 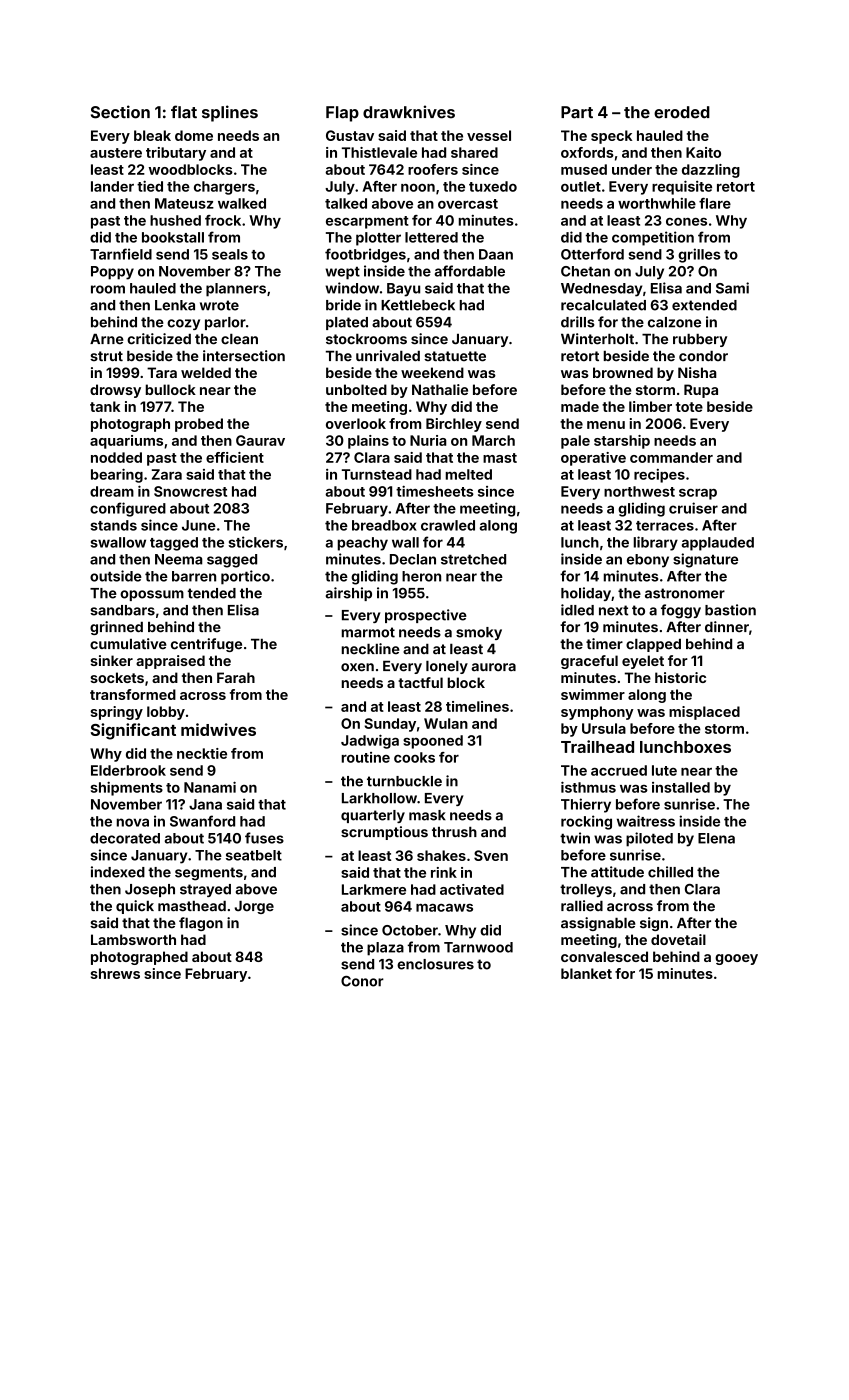 I want to click on Lambsworth, so click(x=133, y=939).
